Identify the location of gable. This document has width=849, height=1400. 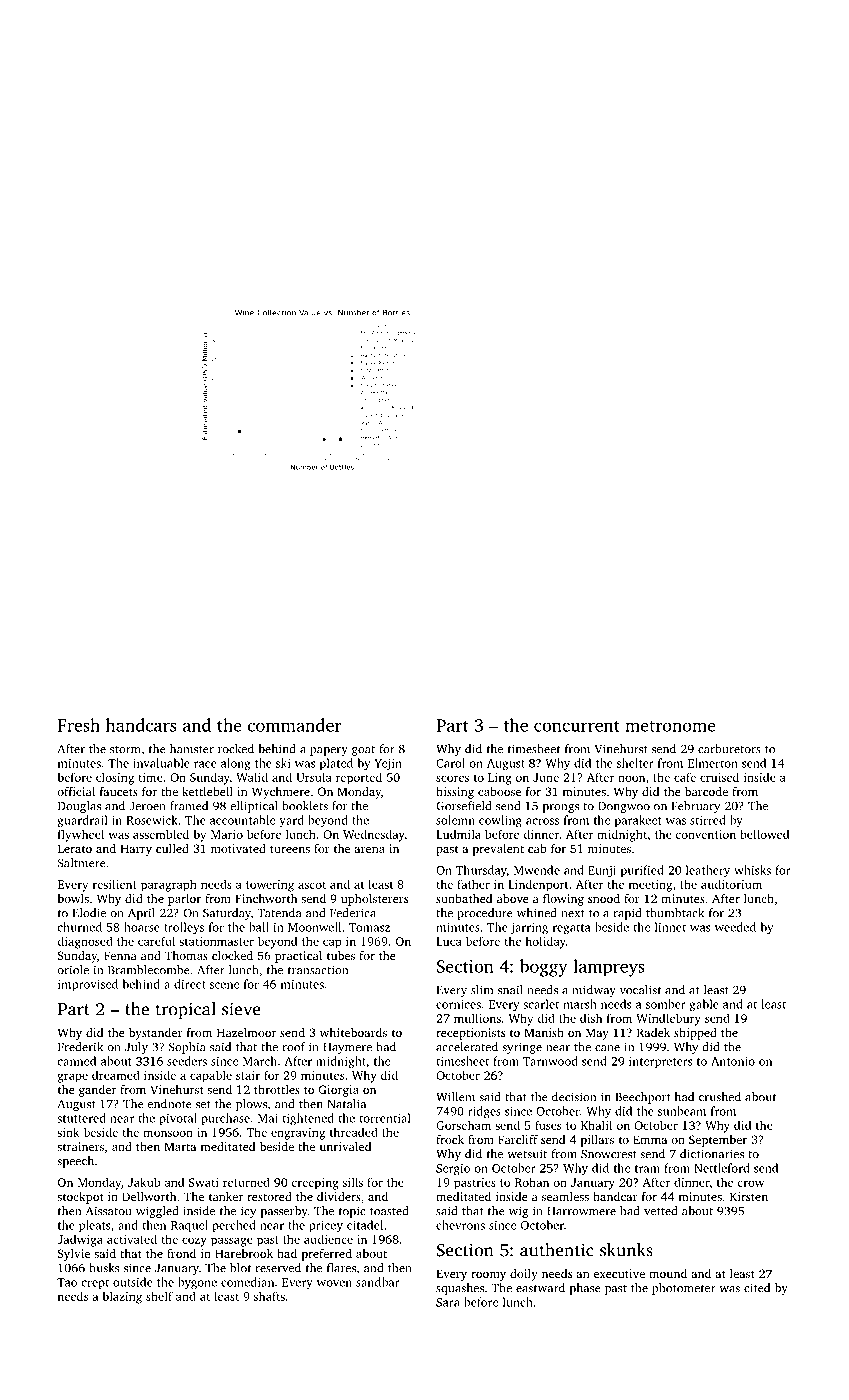
(704, 1005).
